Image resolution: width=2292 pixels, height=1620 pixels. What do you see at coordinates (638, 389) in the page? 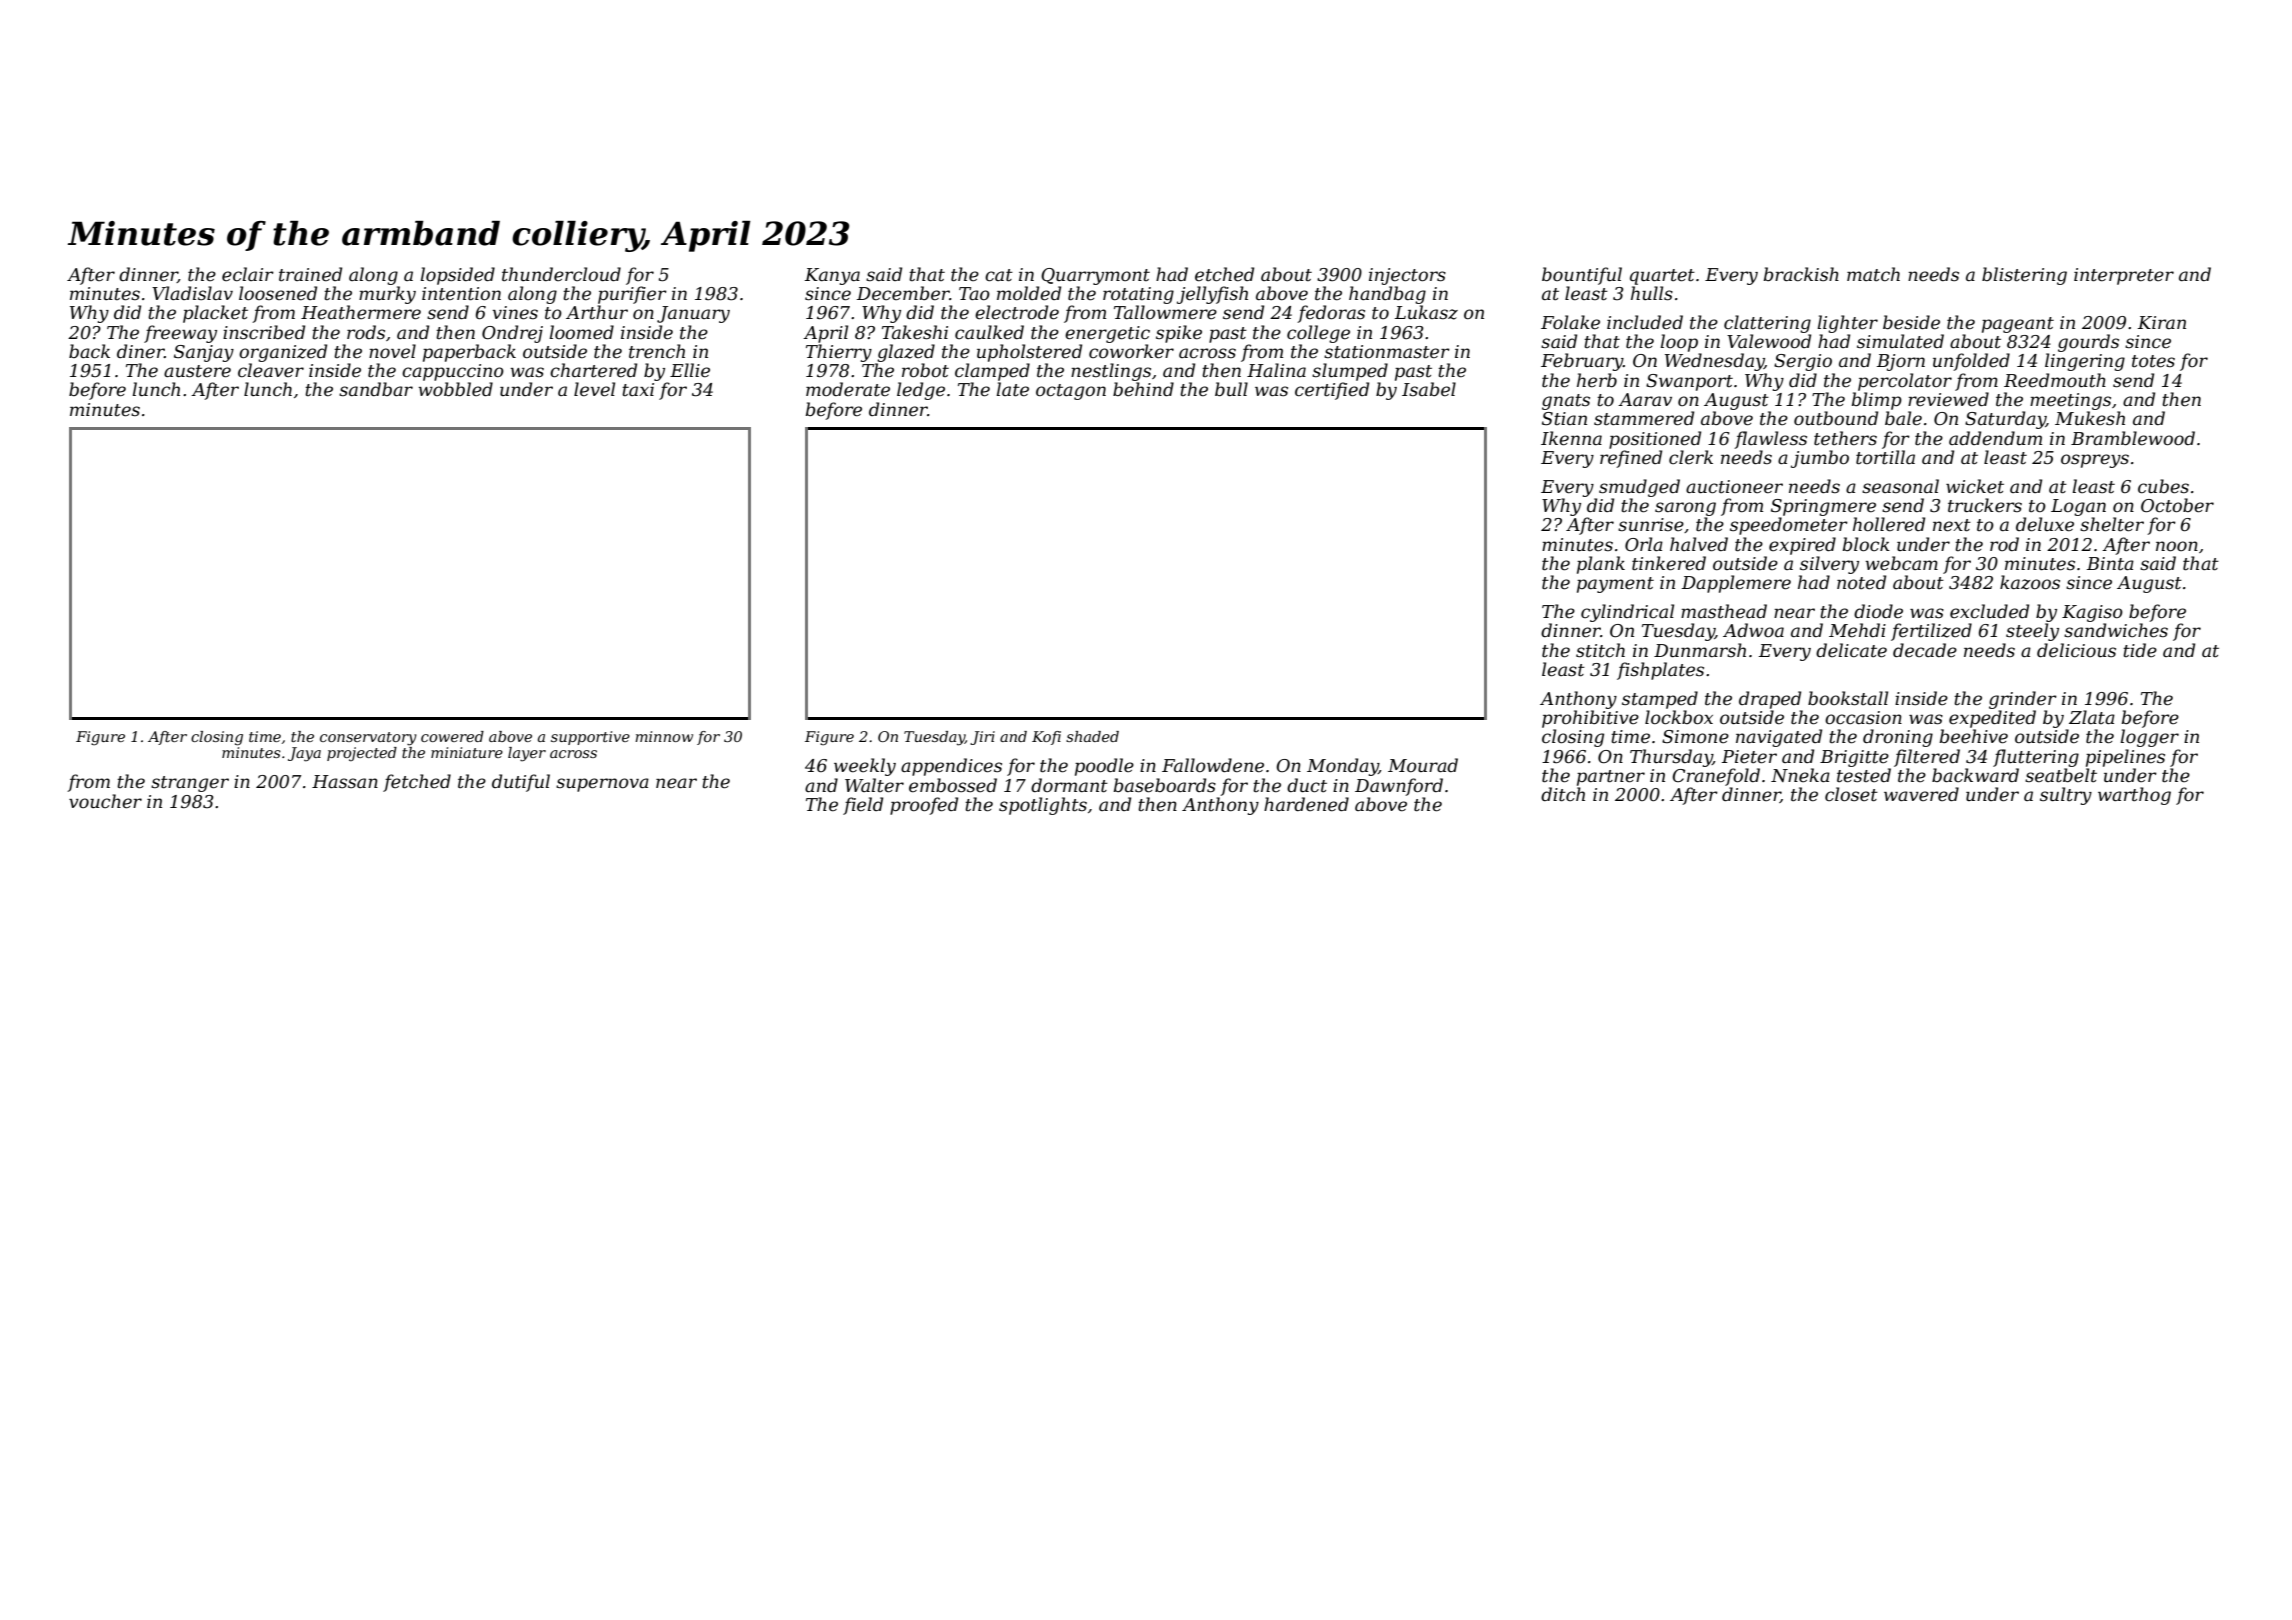
I see `taxi` at bounding box center [638, 389].
